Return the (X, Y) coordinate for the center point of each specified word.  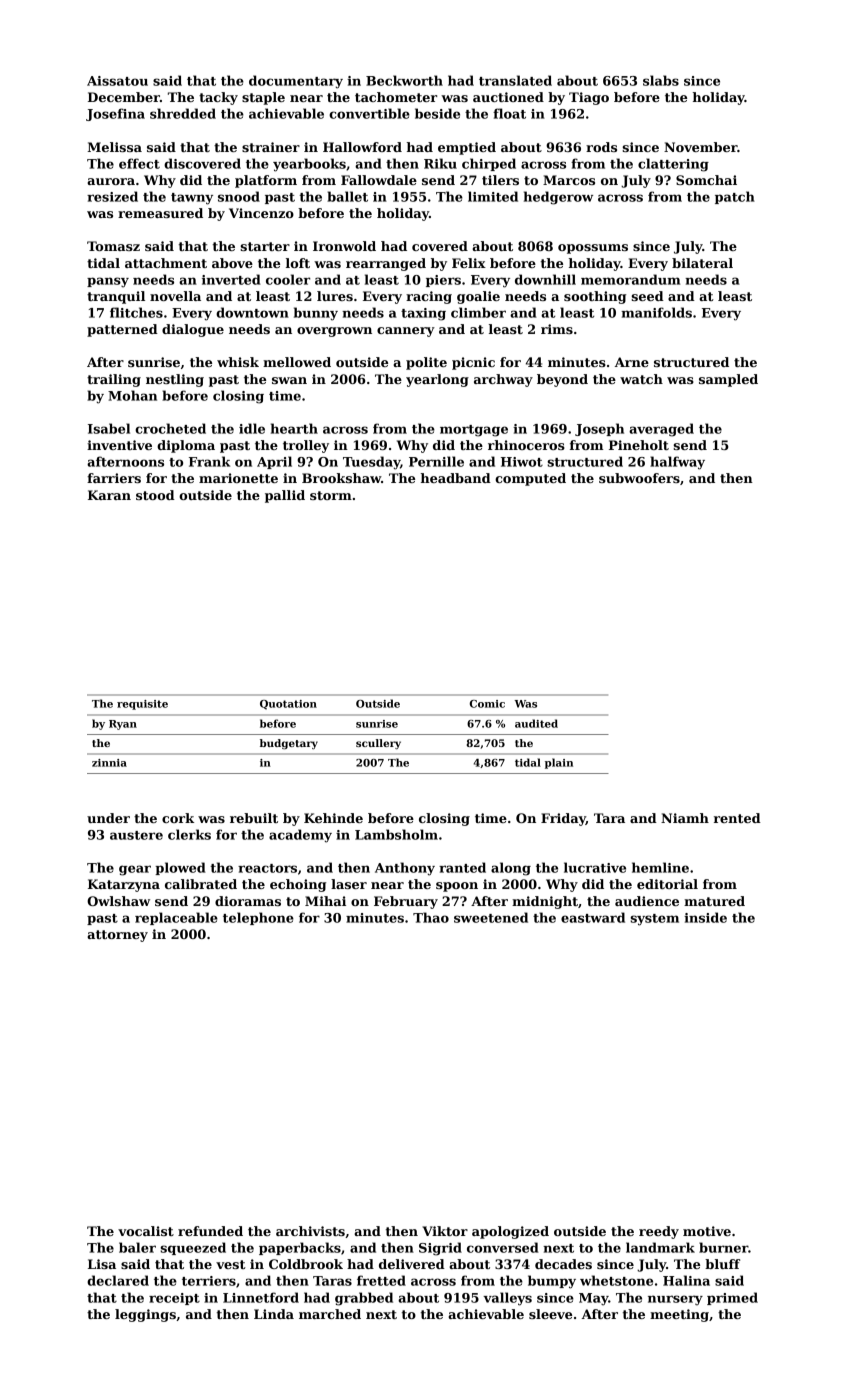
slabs (661, 80)
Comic (487, 704)
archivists (310, 1231)
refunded (210, 1231)
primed (732, 1298)
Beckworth (404, 80)
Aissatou (117, 81)
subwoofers (639, 478)
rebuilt (254, 818)
